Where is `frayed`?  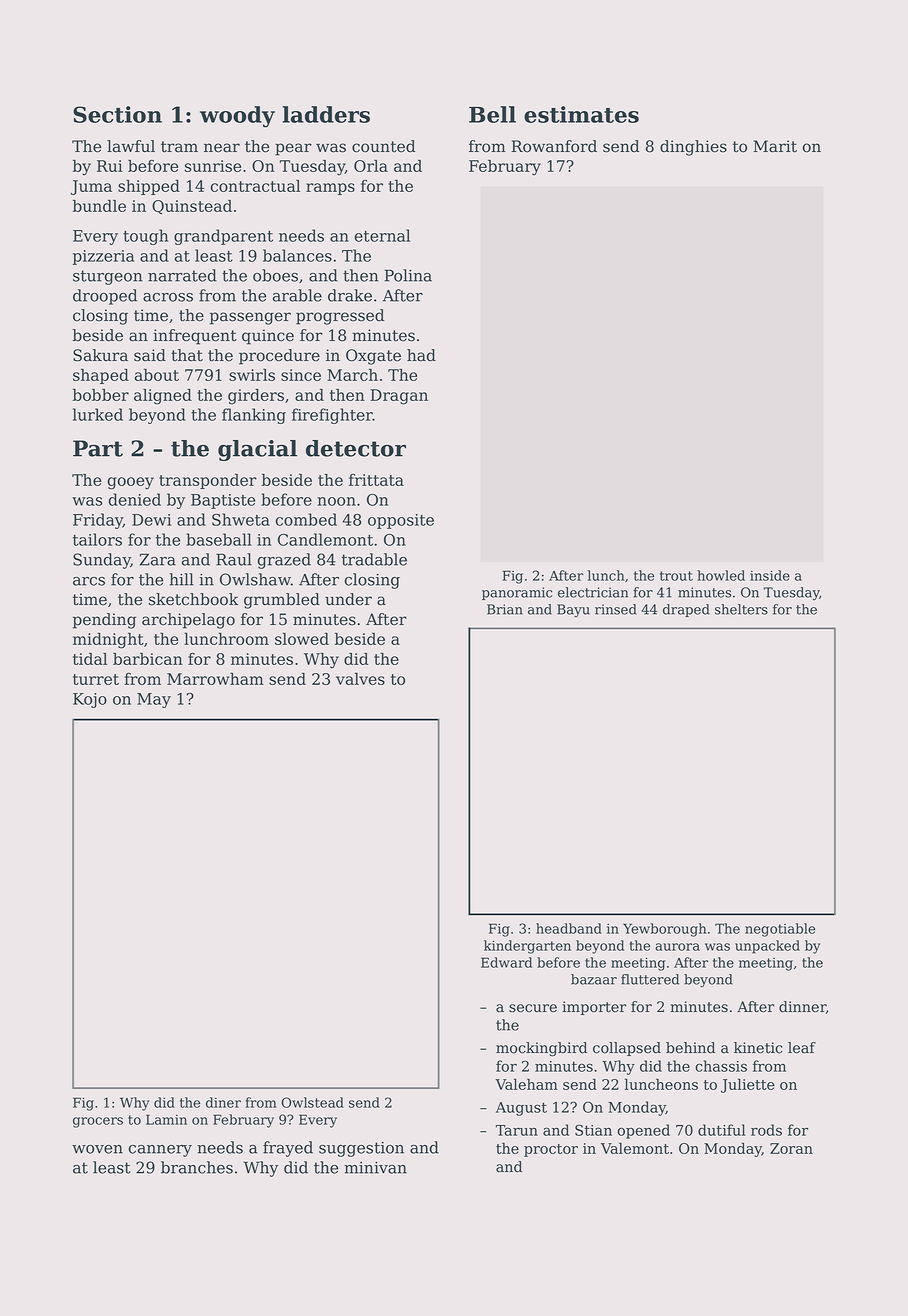
frayed is located at coordinates (288, 1149).
